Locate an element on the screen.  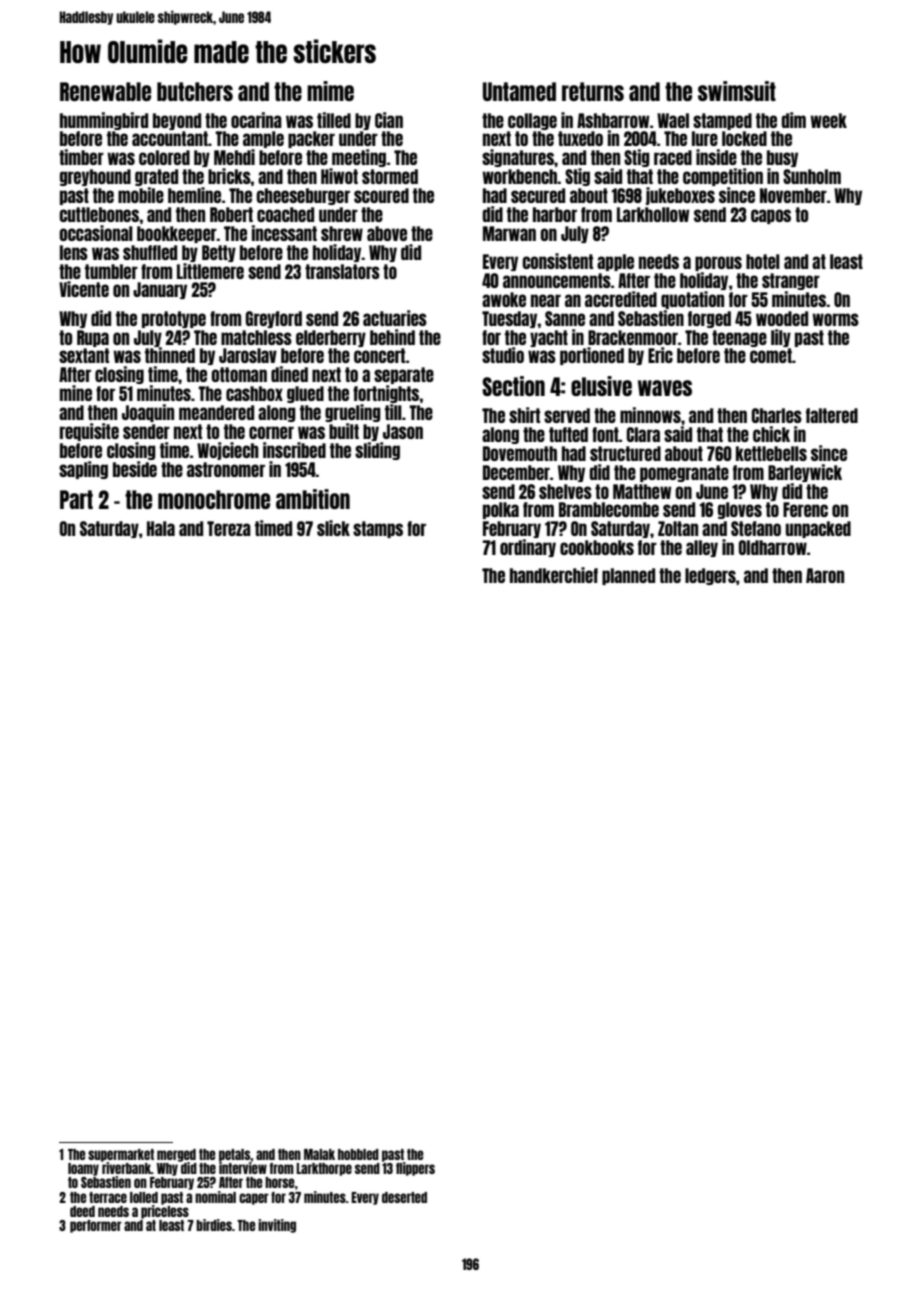
butchers is located at coordinates (195, 91).
